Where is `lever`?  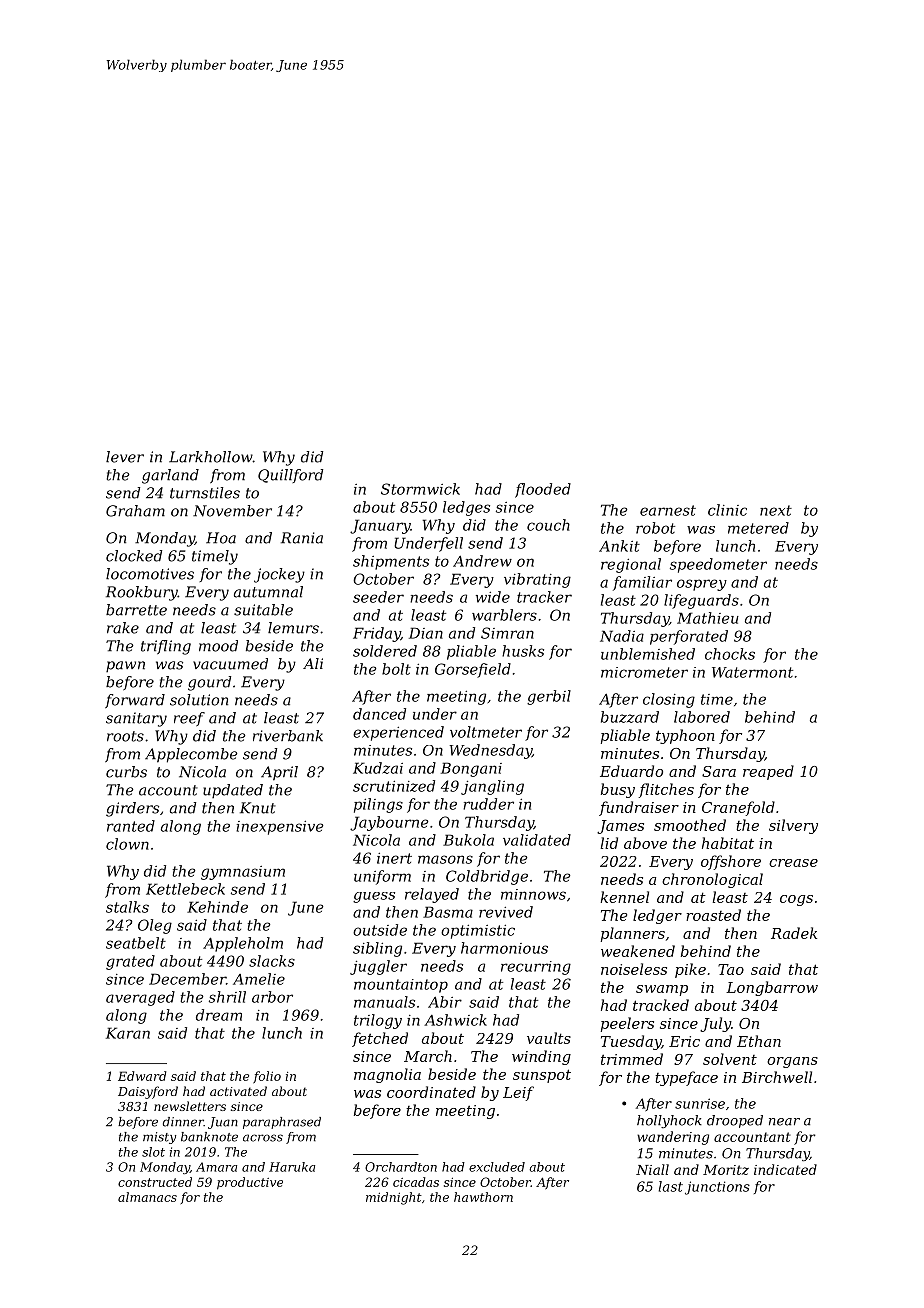
lever is located at coordinates (125, 457).
